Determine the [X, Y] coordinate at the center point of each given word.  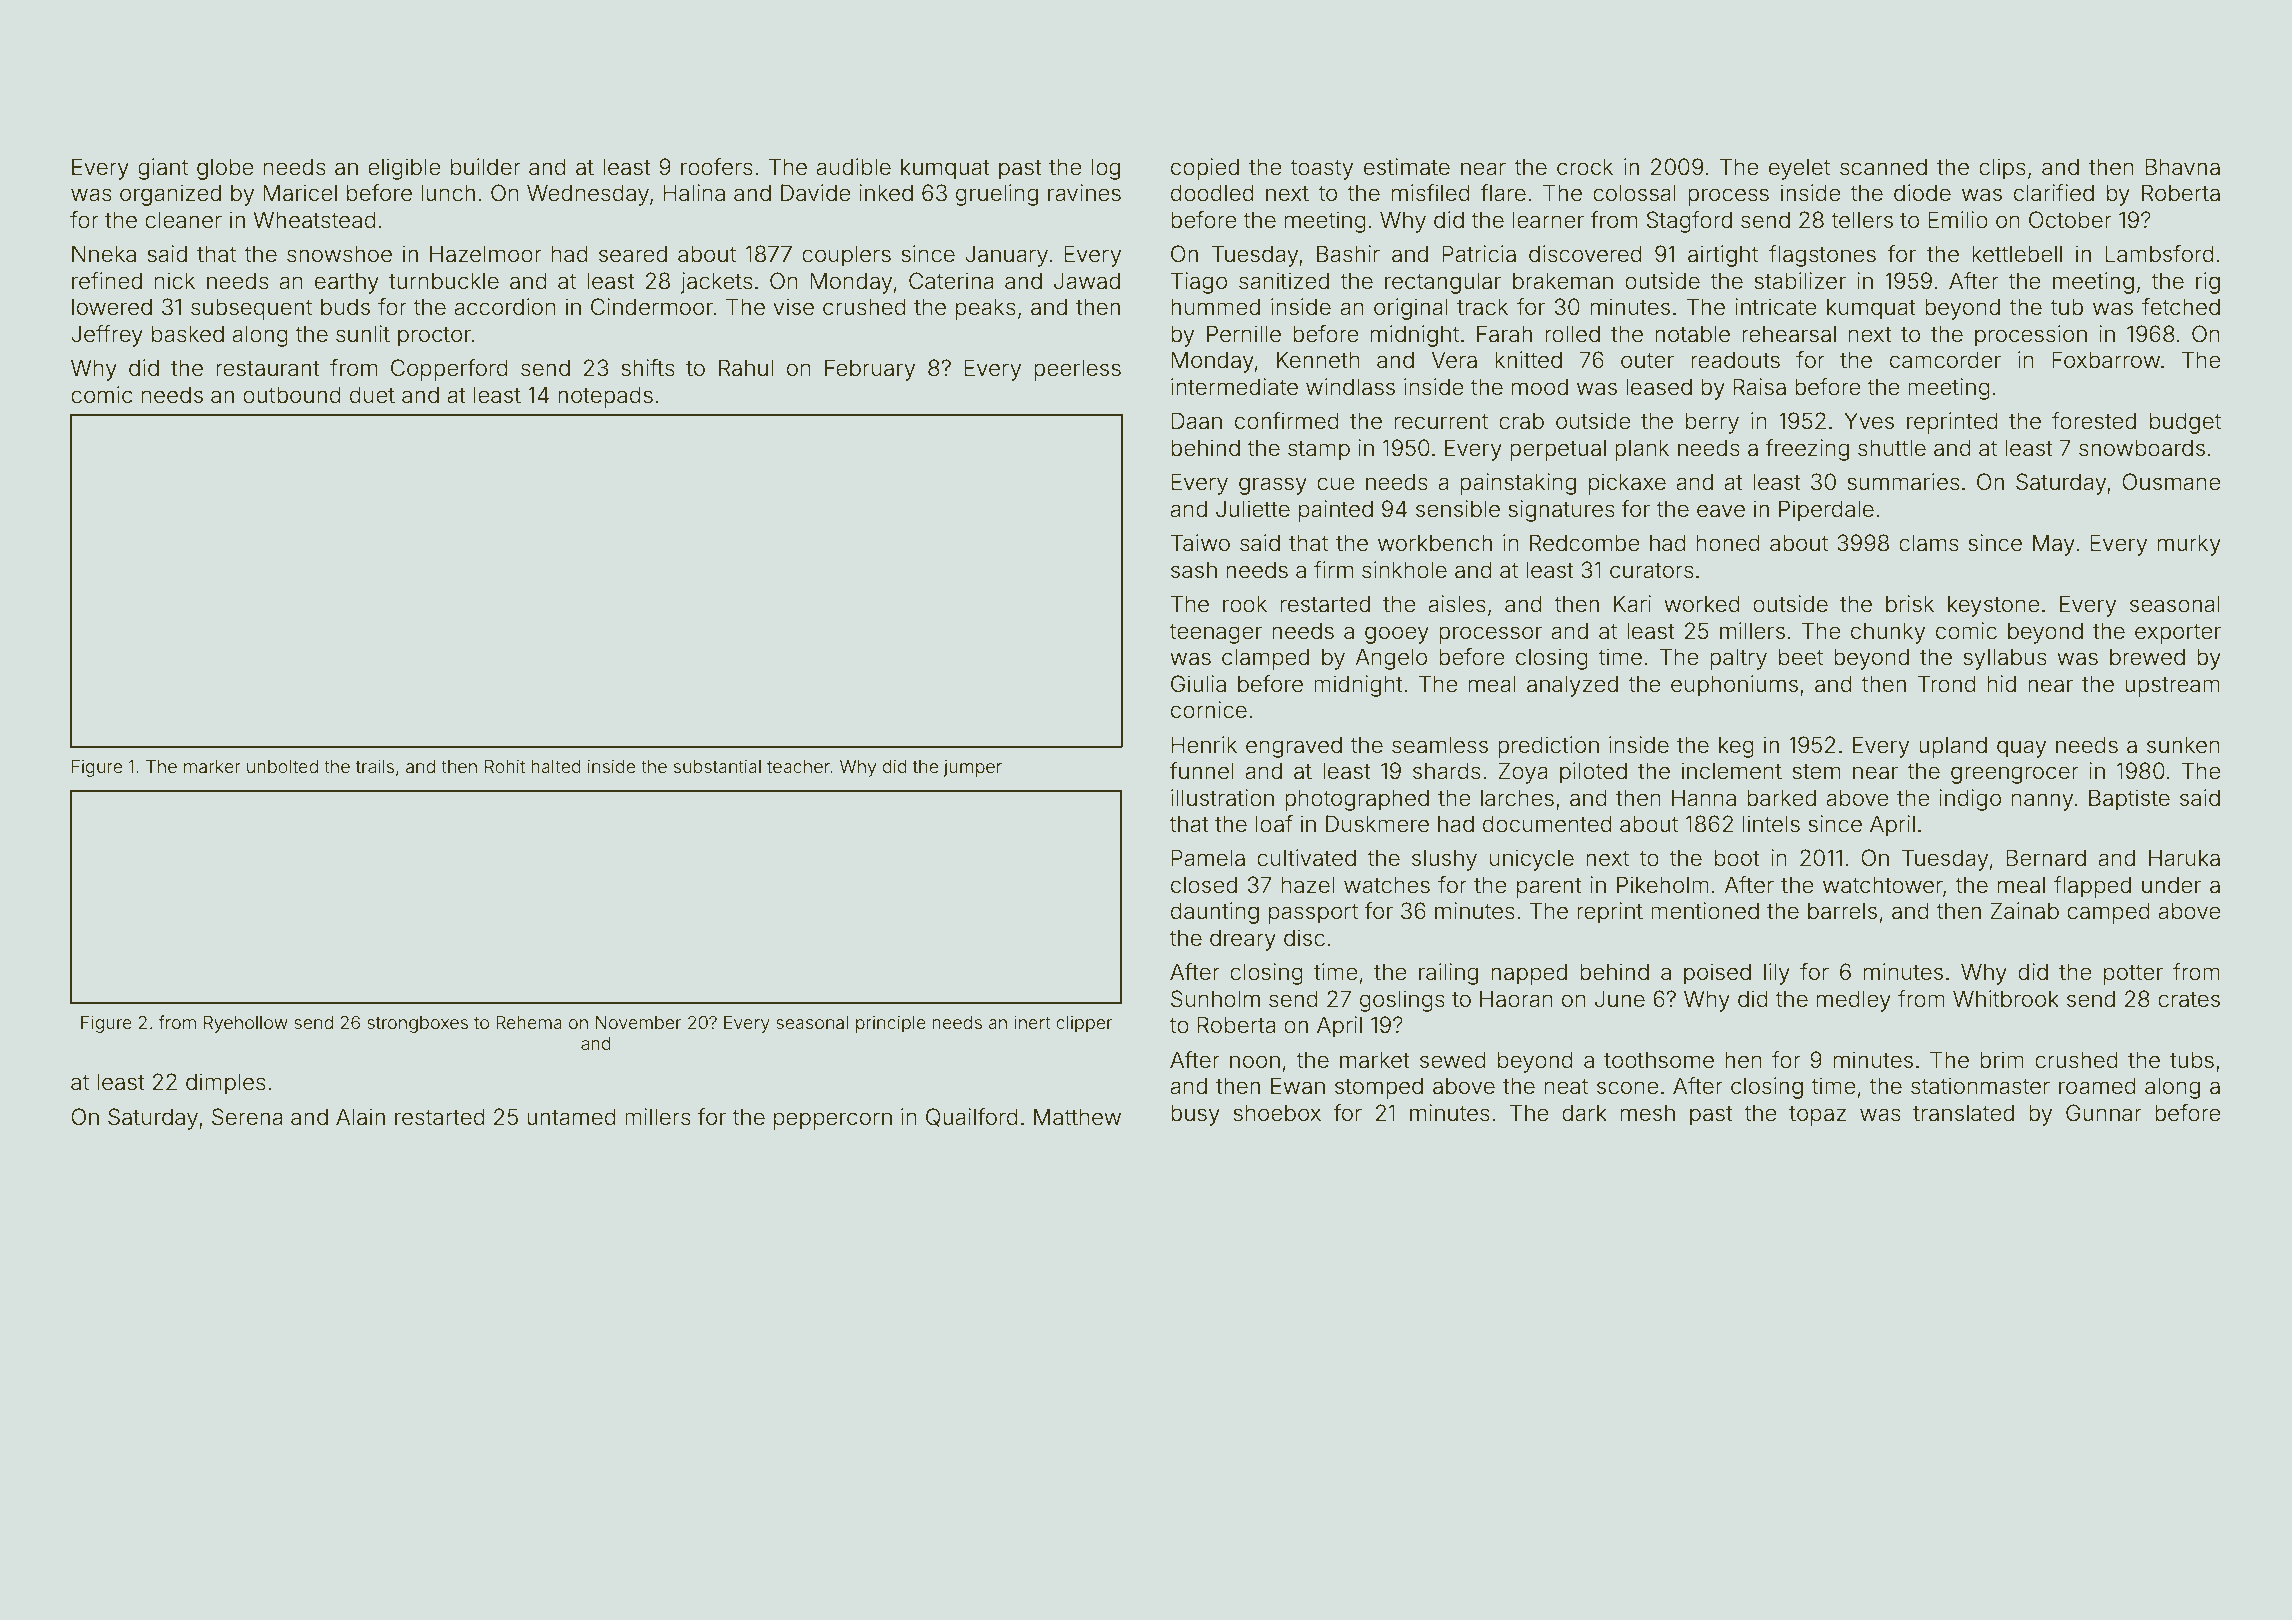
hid [2002, 684]
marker [212, 766]
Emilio [1958, 220]
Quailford [972, 1117]
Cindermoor [652, 307]
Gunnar [2104, 1113]
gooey [1397, 635]
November [638, 1022]
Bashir [1348, 254]
